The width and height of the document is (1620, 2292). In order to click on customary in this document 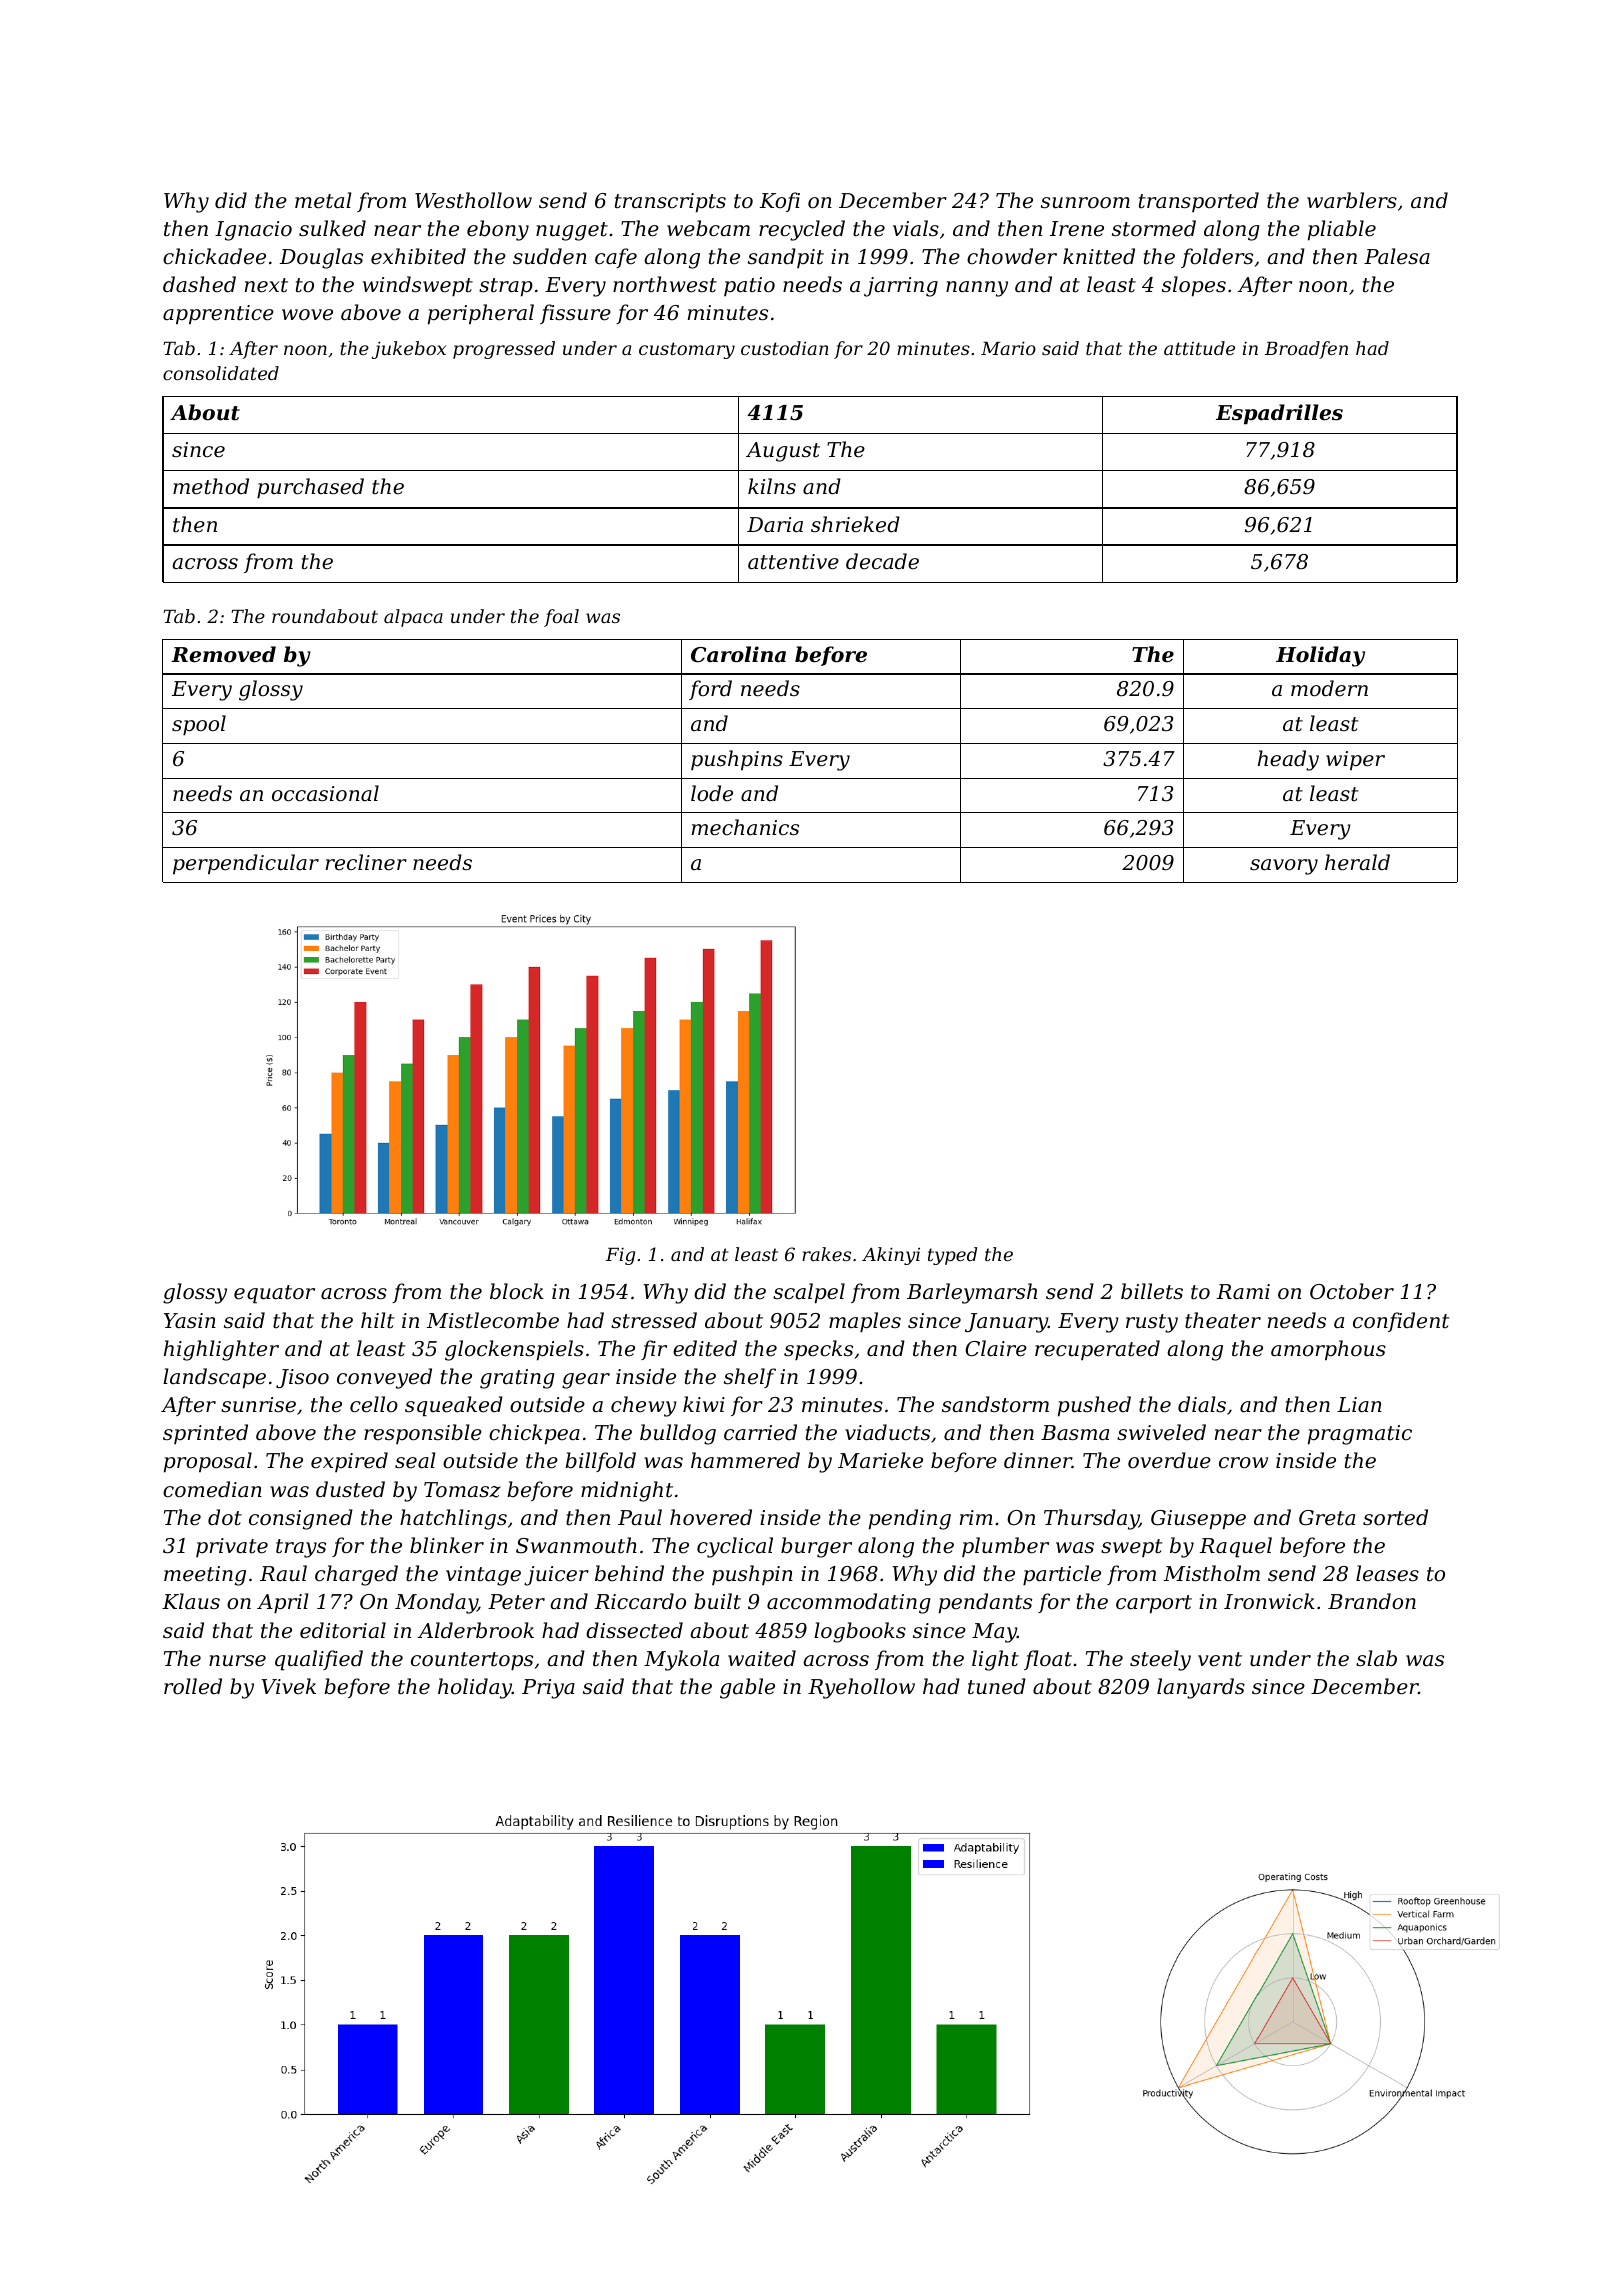, I will do `click(687, 350)`.
